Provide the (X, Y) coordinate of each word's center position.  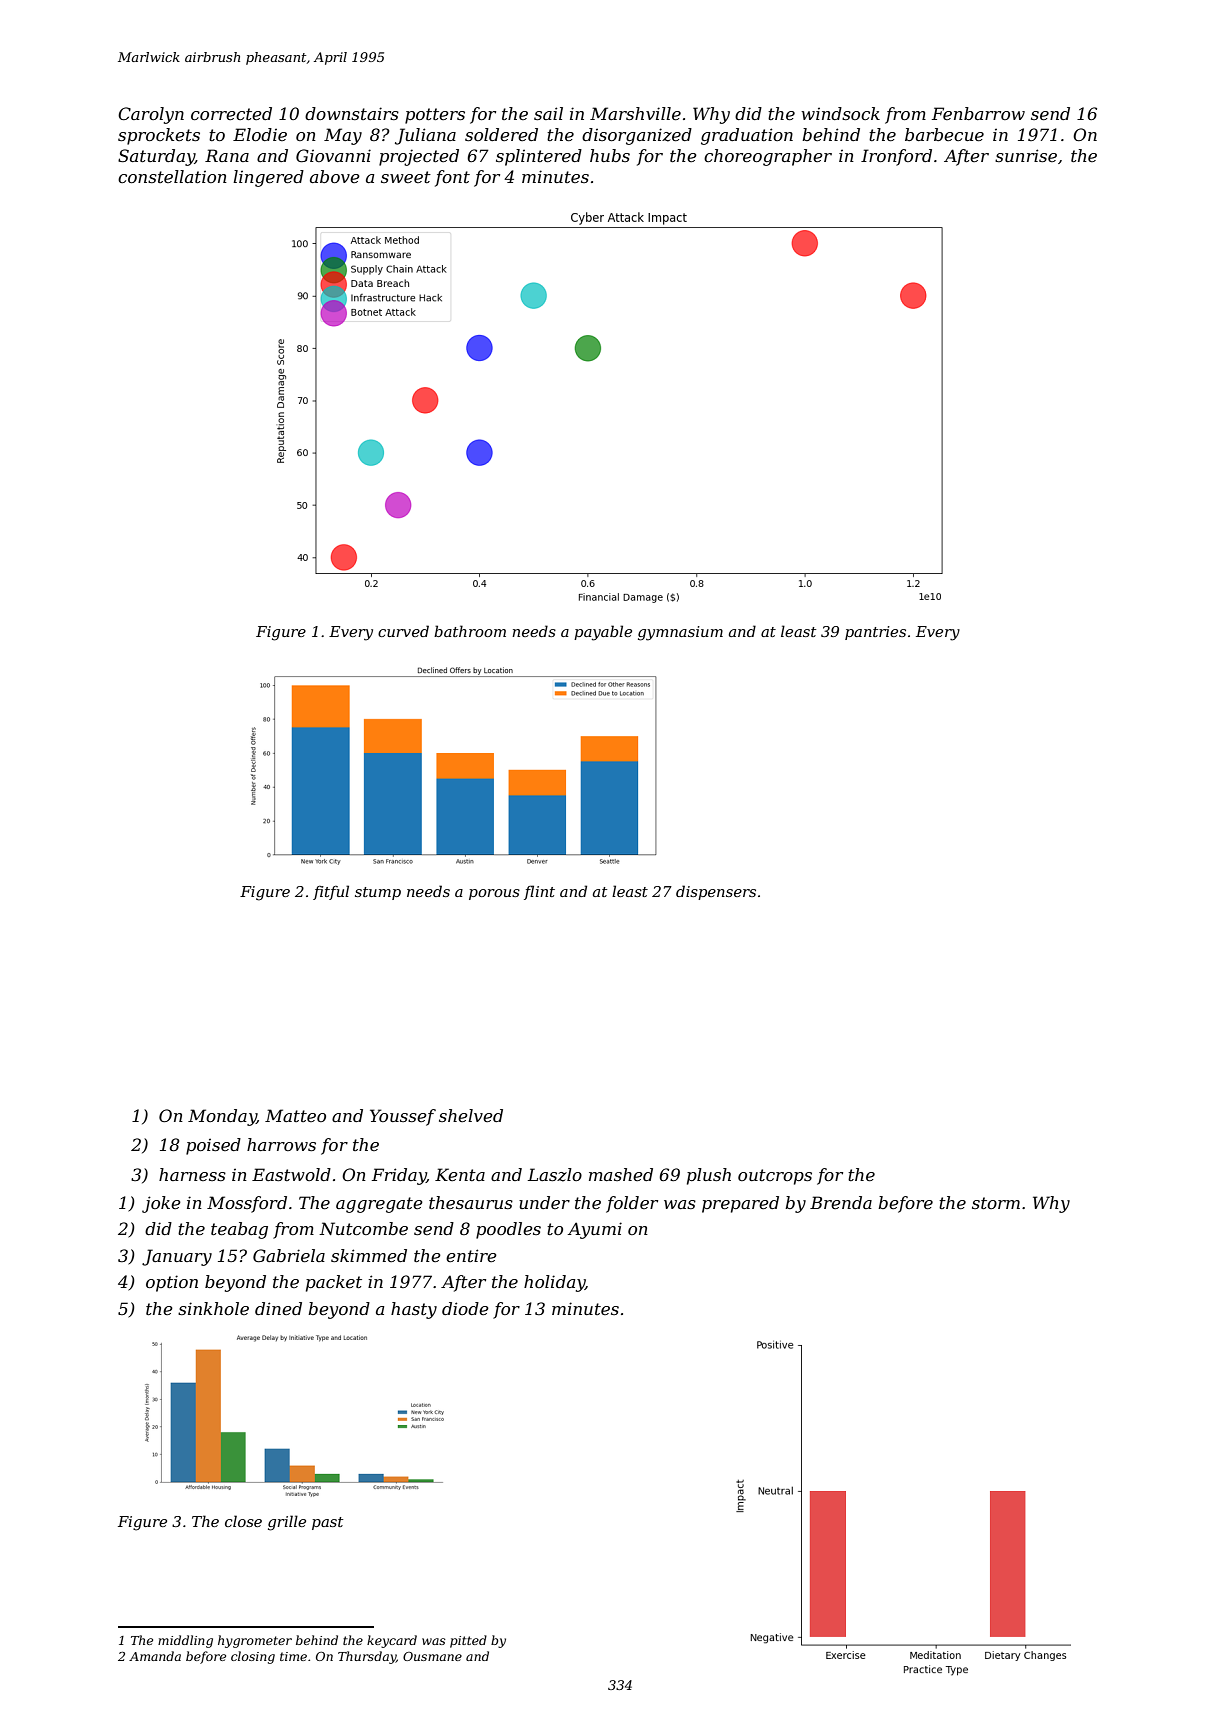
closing (253, 1657)
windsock (840, 113)
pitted (468, 1641)
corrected (231, 113)
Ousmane (432, 1656)
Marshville (635, 113)
